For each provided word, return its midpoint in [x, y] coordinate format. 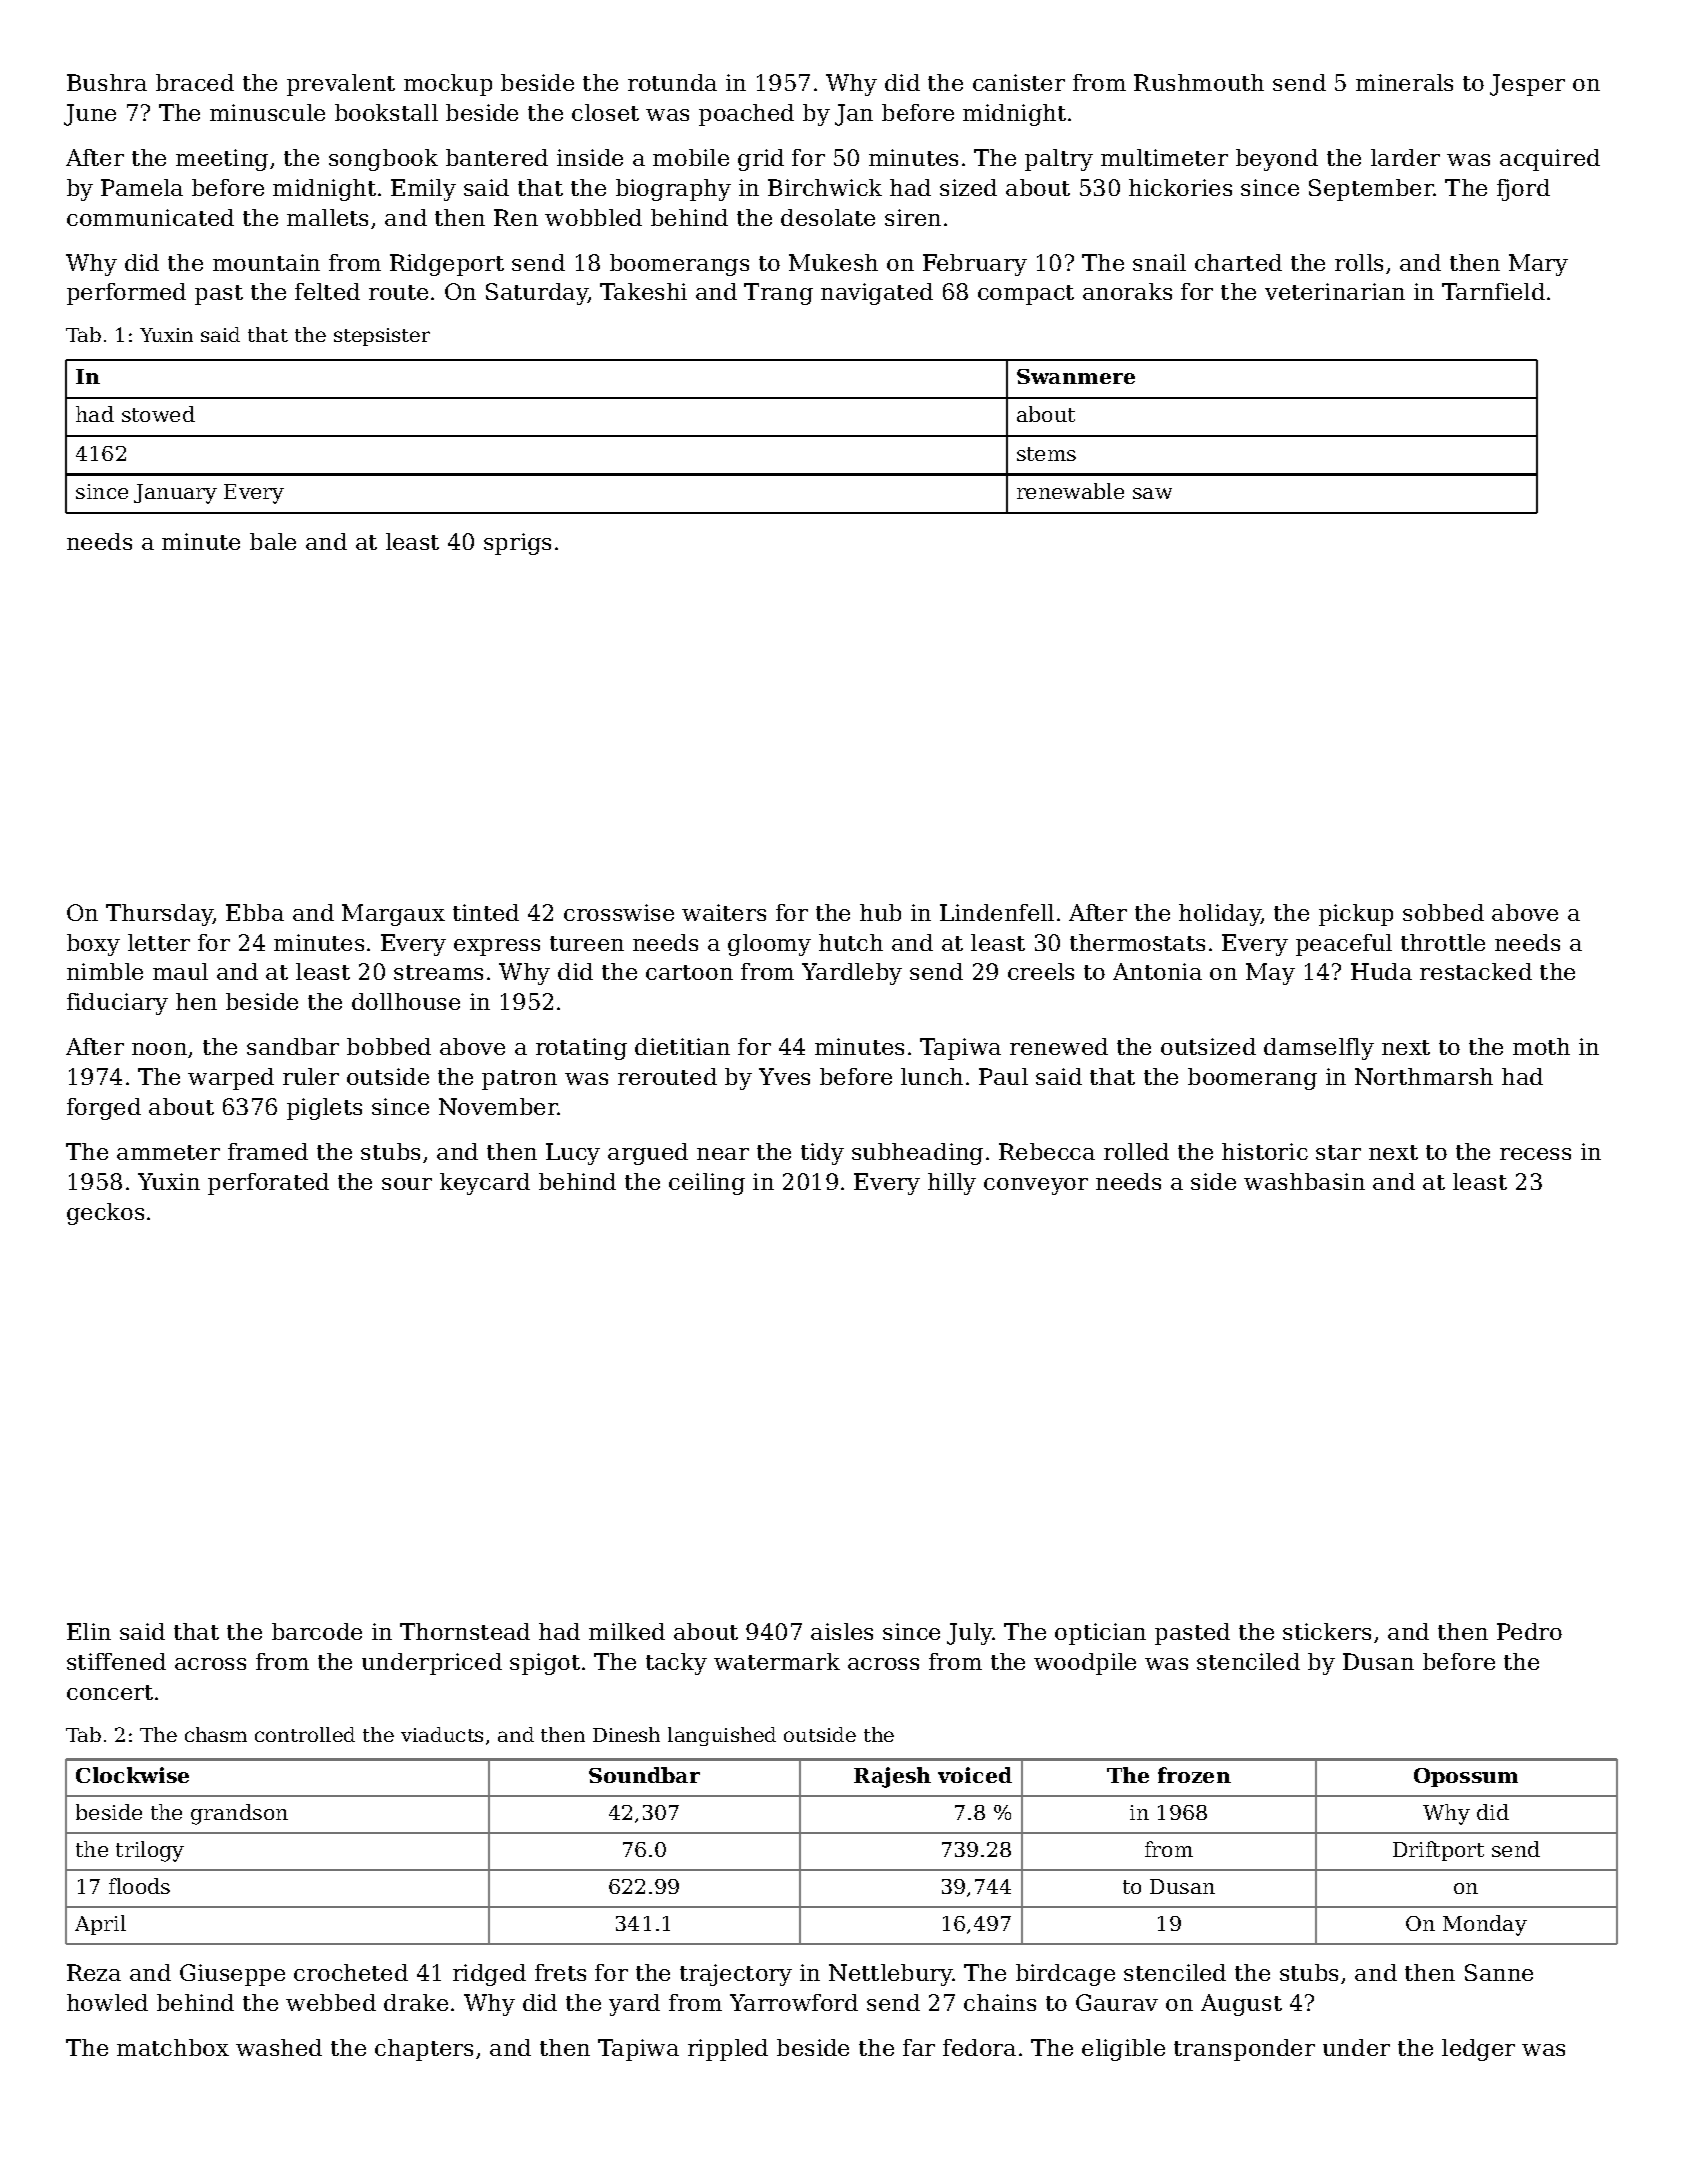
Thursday [159, 915]
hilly [952, 1184]
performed [126, 294]
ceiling [707, 1184]
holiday [1220, 915]
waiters [724, 912]
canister [1019, 82]
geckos [105, 1214]
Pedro [1529, 1631]
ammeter [168, 1152]
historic [1265, 1151]
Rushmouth [1199, 82]
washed [279, 2047]
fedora [979, 2047]
